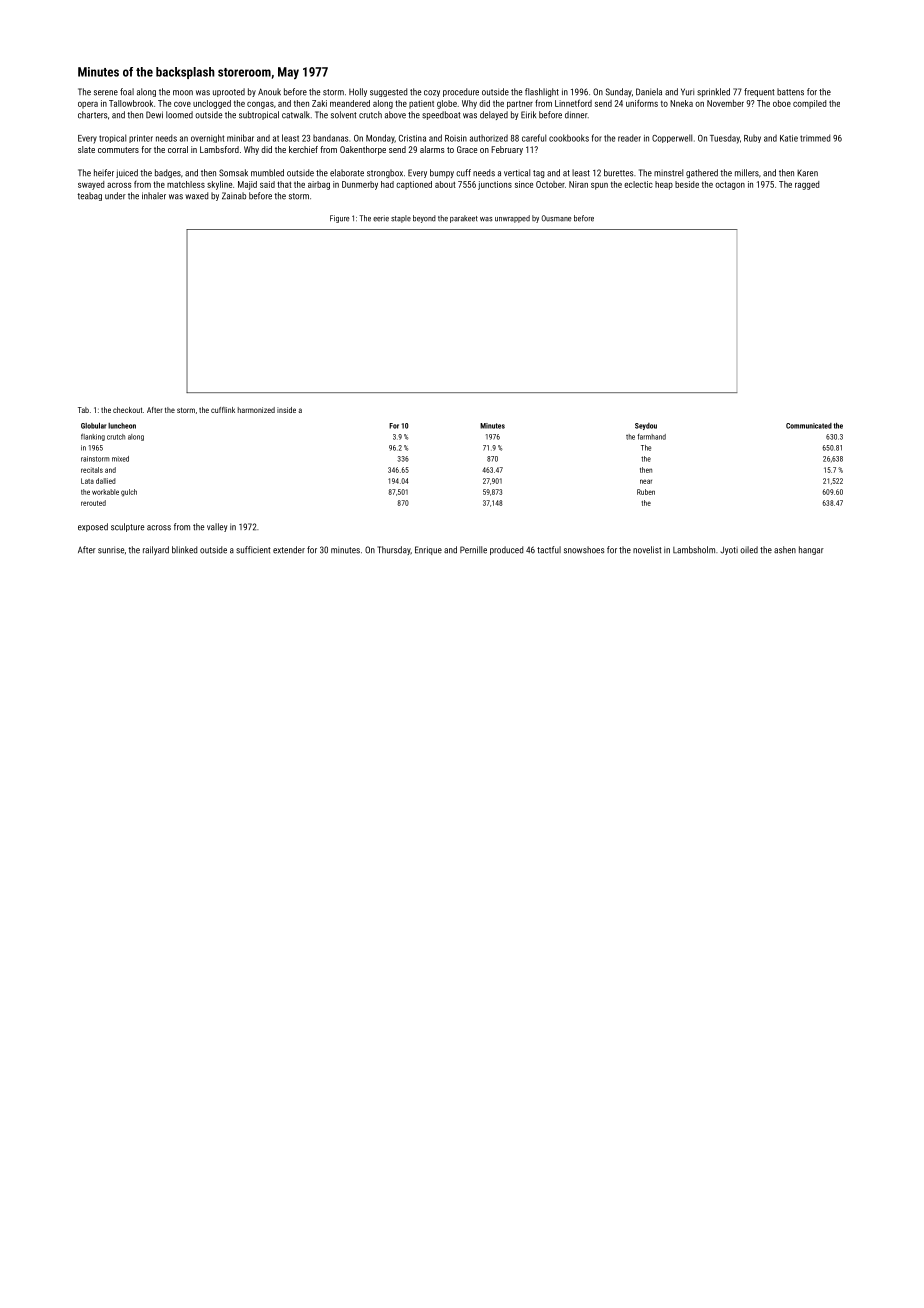  What do you see at coordinates (289, 550) in the screenshot?
I see `extender` at bounding box center [289, 550].
